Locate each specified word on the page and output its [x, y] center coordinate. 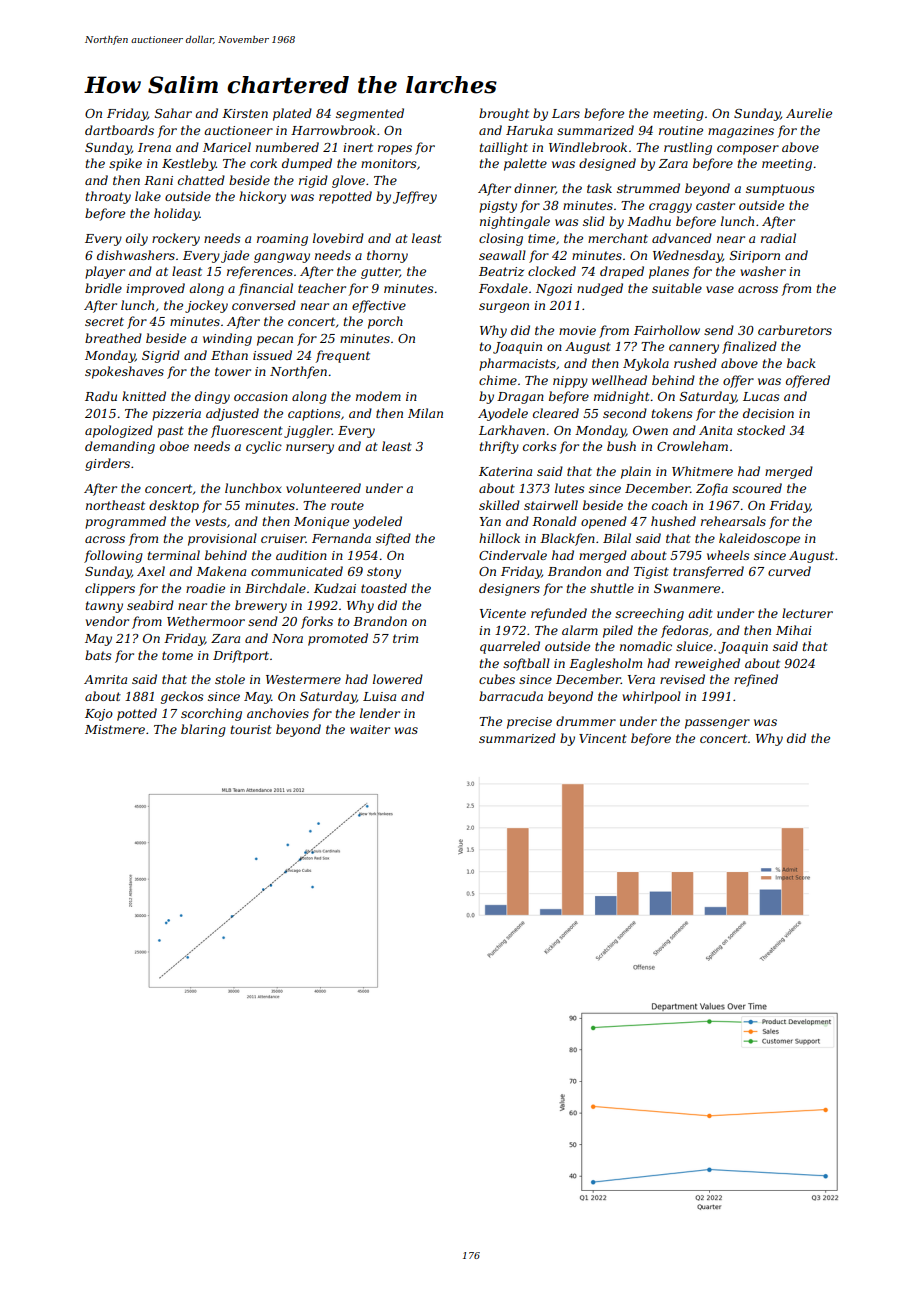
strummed [648, 188]
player [105, 272]
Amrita [105, 679]
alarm [580, 630]
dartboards [119, 130]
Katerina [505, 471]
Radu [101, 396]
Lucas [761, 396]
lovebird [338, 238]
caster [715, 205]
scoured [757, 488]
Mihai [794, 630]
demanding [120, 447]
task [599, 188]
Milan [425, 413]
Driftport [241, 656]
